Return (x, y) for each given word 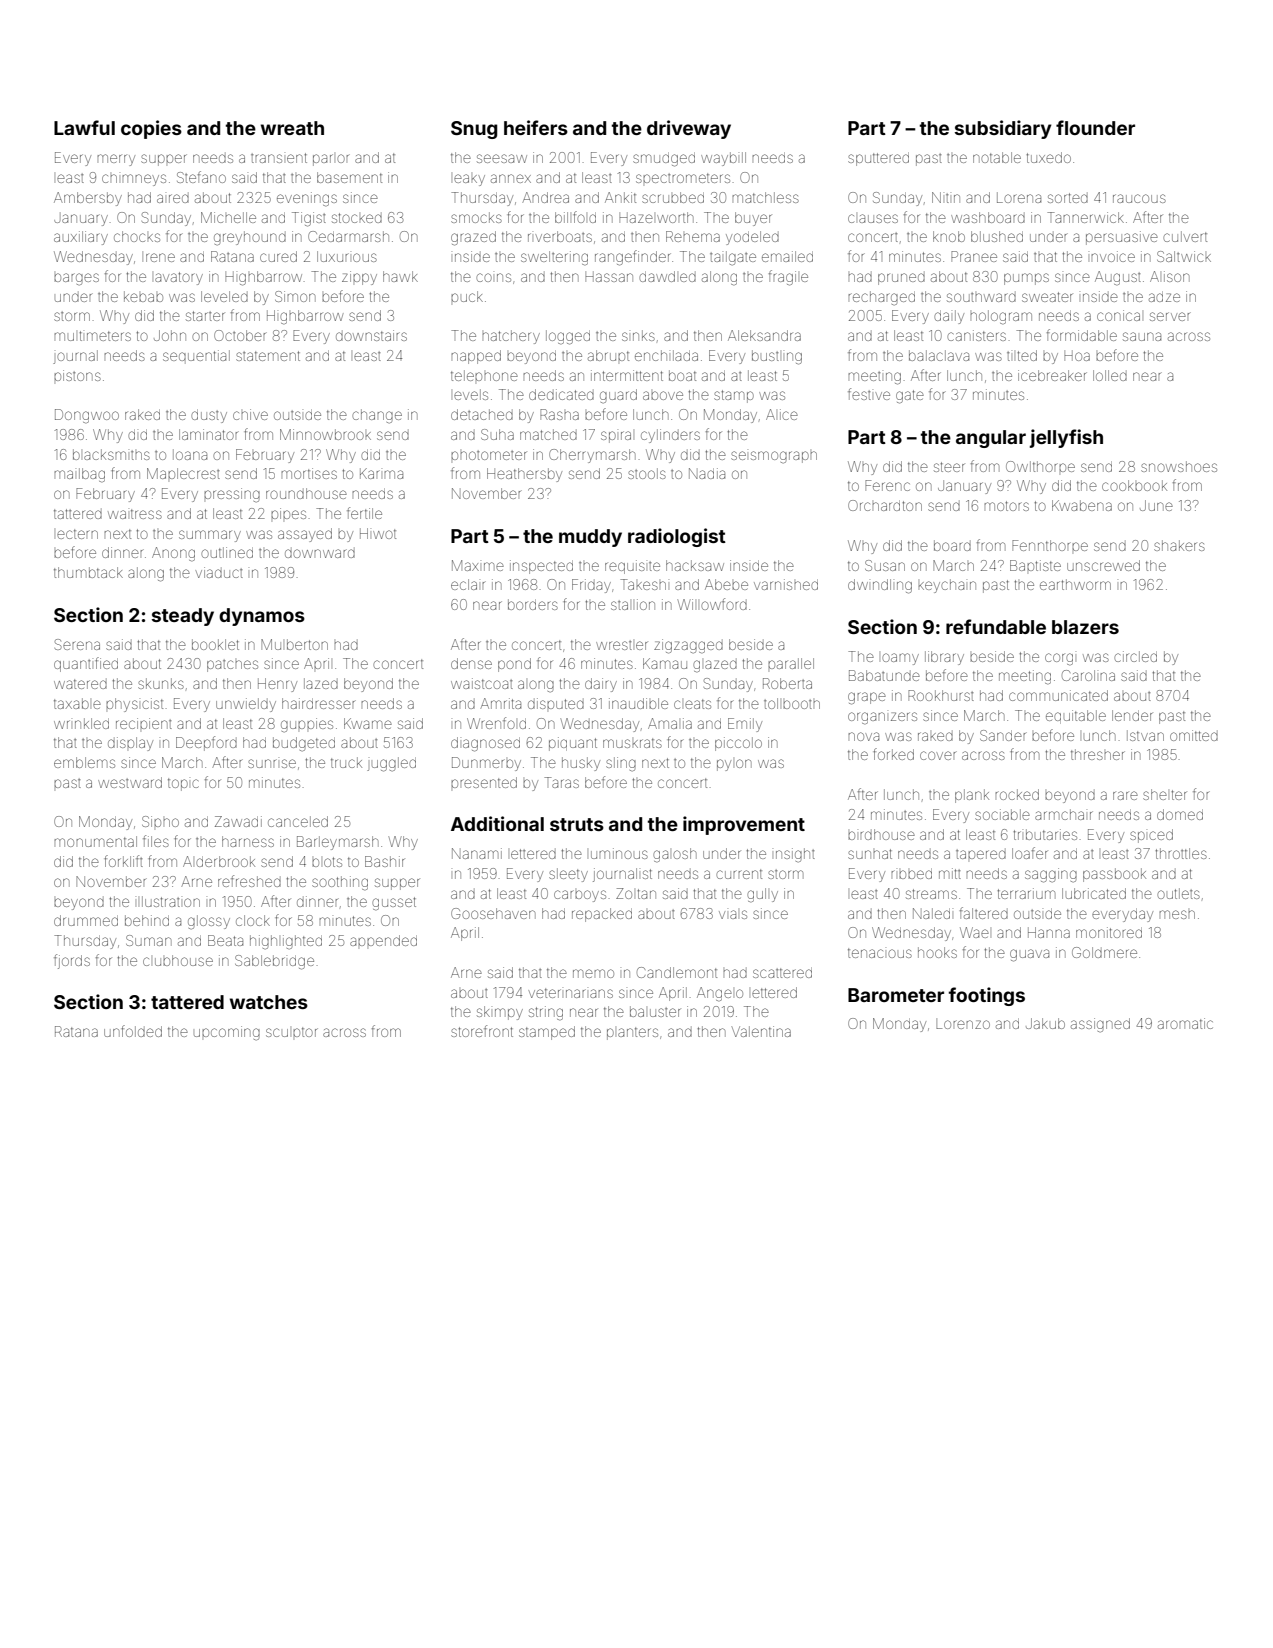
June (1156, 505)
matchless (765, 197)
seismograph (774, 457)
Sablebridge (274, 962)
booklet (215, 644)
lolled (1110, 375)
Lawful (84, 127)
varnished (786, 584)
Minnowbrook (325, 434)
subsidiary (1003, 129)
